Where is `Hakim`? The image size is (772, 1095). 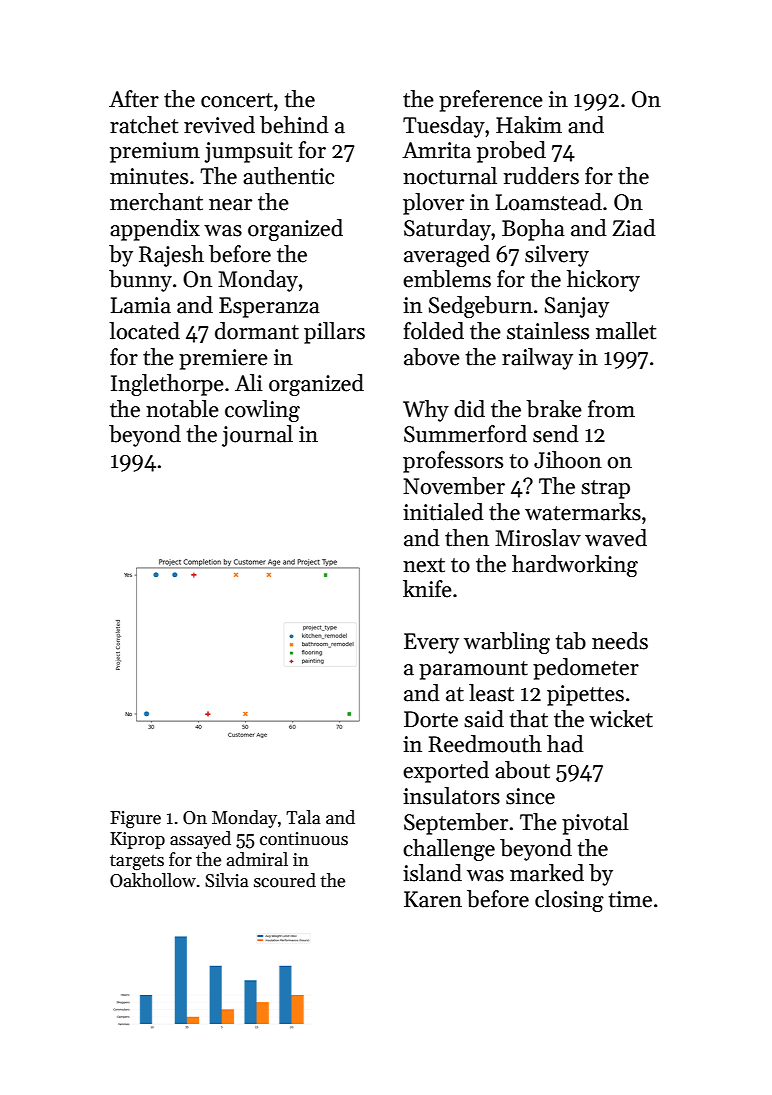
Hakim is located at coordinates (529, 125).
